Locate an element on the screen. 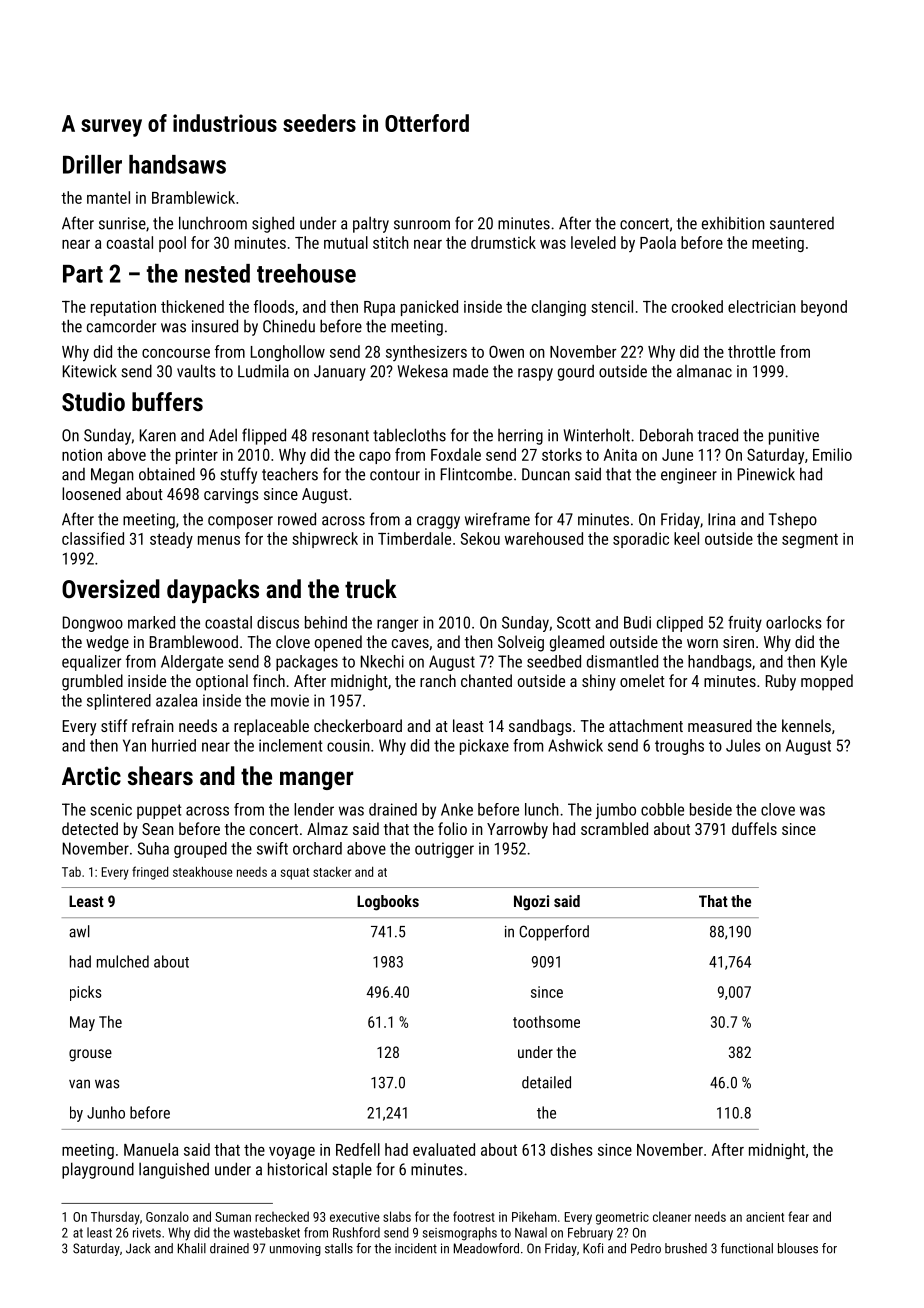 This screenshot has width=924, height=1308. steakhouse is located at coordinates (202, 871).
